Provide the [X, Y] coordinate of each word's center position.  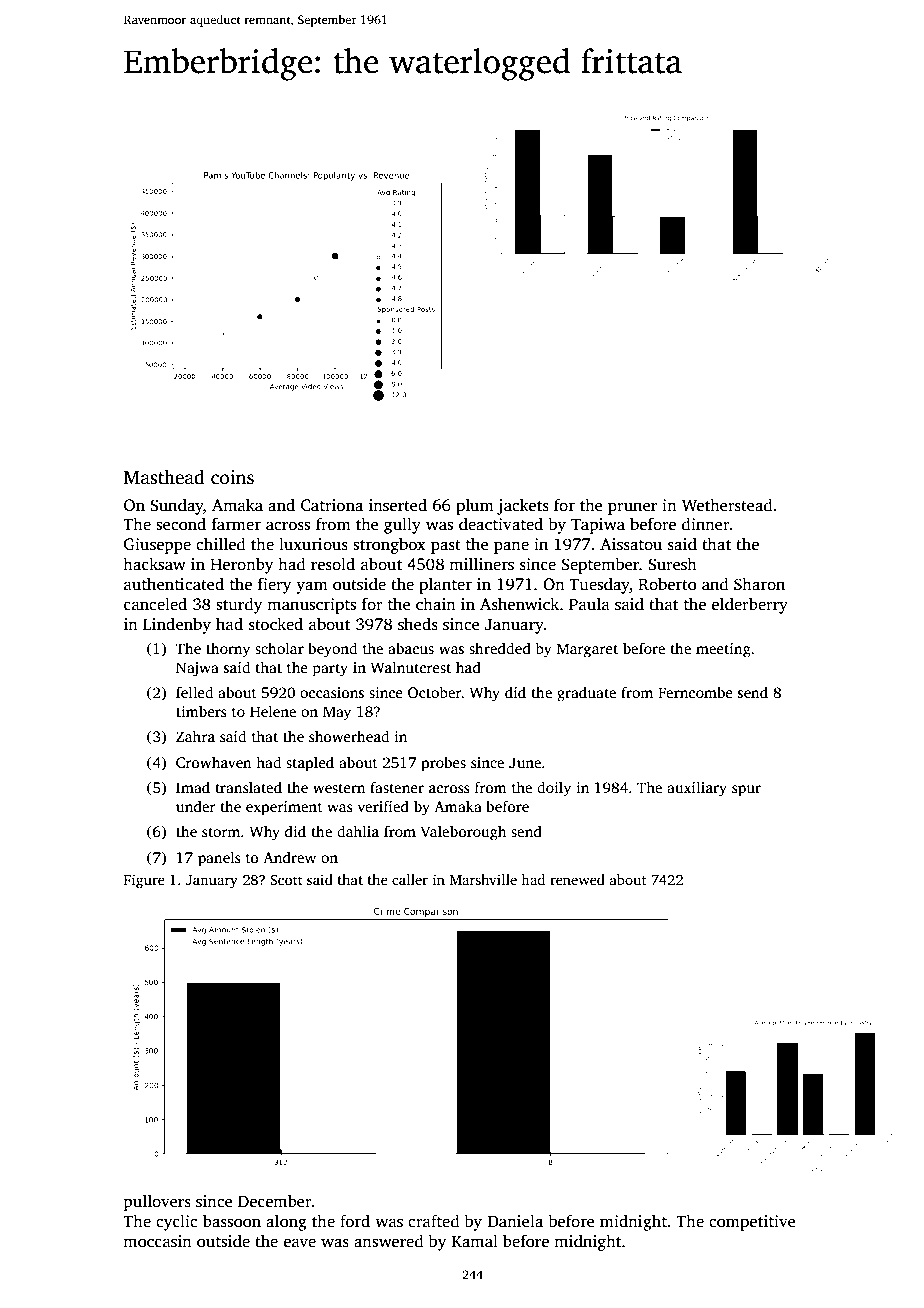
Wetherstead [727, 505]
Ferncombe [695, 692]
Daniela [515, 1220]
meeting [723, 650]
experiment [284, 808]
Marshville [483, 879]
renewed [577, 879]
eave [300, 1243]
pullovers [157, 1202]
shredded [500, 648]
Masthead [164, 477]
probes [443, 764]
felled [194, 692]
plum [475, 506]
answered [389, 1241]
